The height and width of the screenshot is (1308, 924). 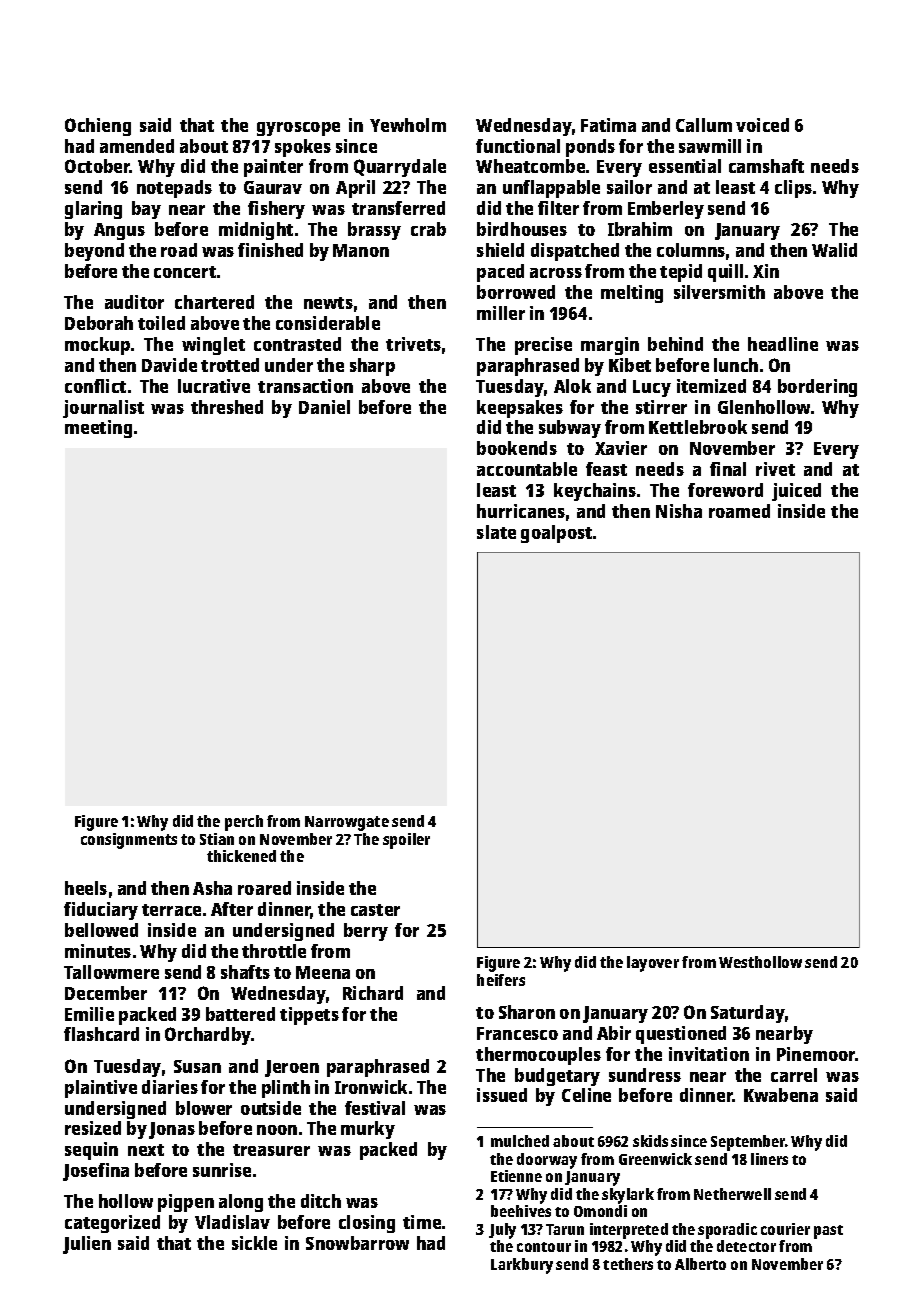 I want to click on Daniel, so click(x=324, y=407).
